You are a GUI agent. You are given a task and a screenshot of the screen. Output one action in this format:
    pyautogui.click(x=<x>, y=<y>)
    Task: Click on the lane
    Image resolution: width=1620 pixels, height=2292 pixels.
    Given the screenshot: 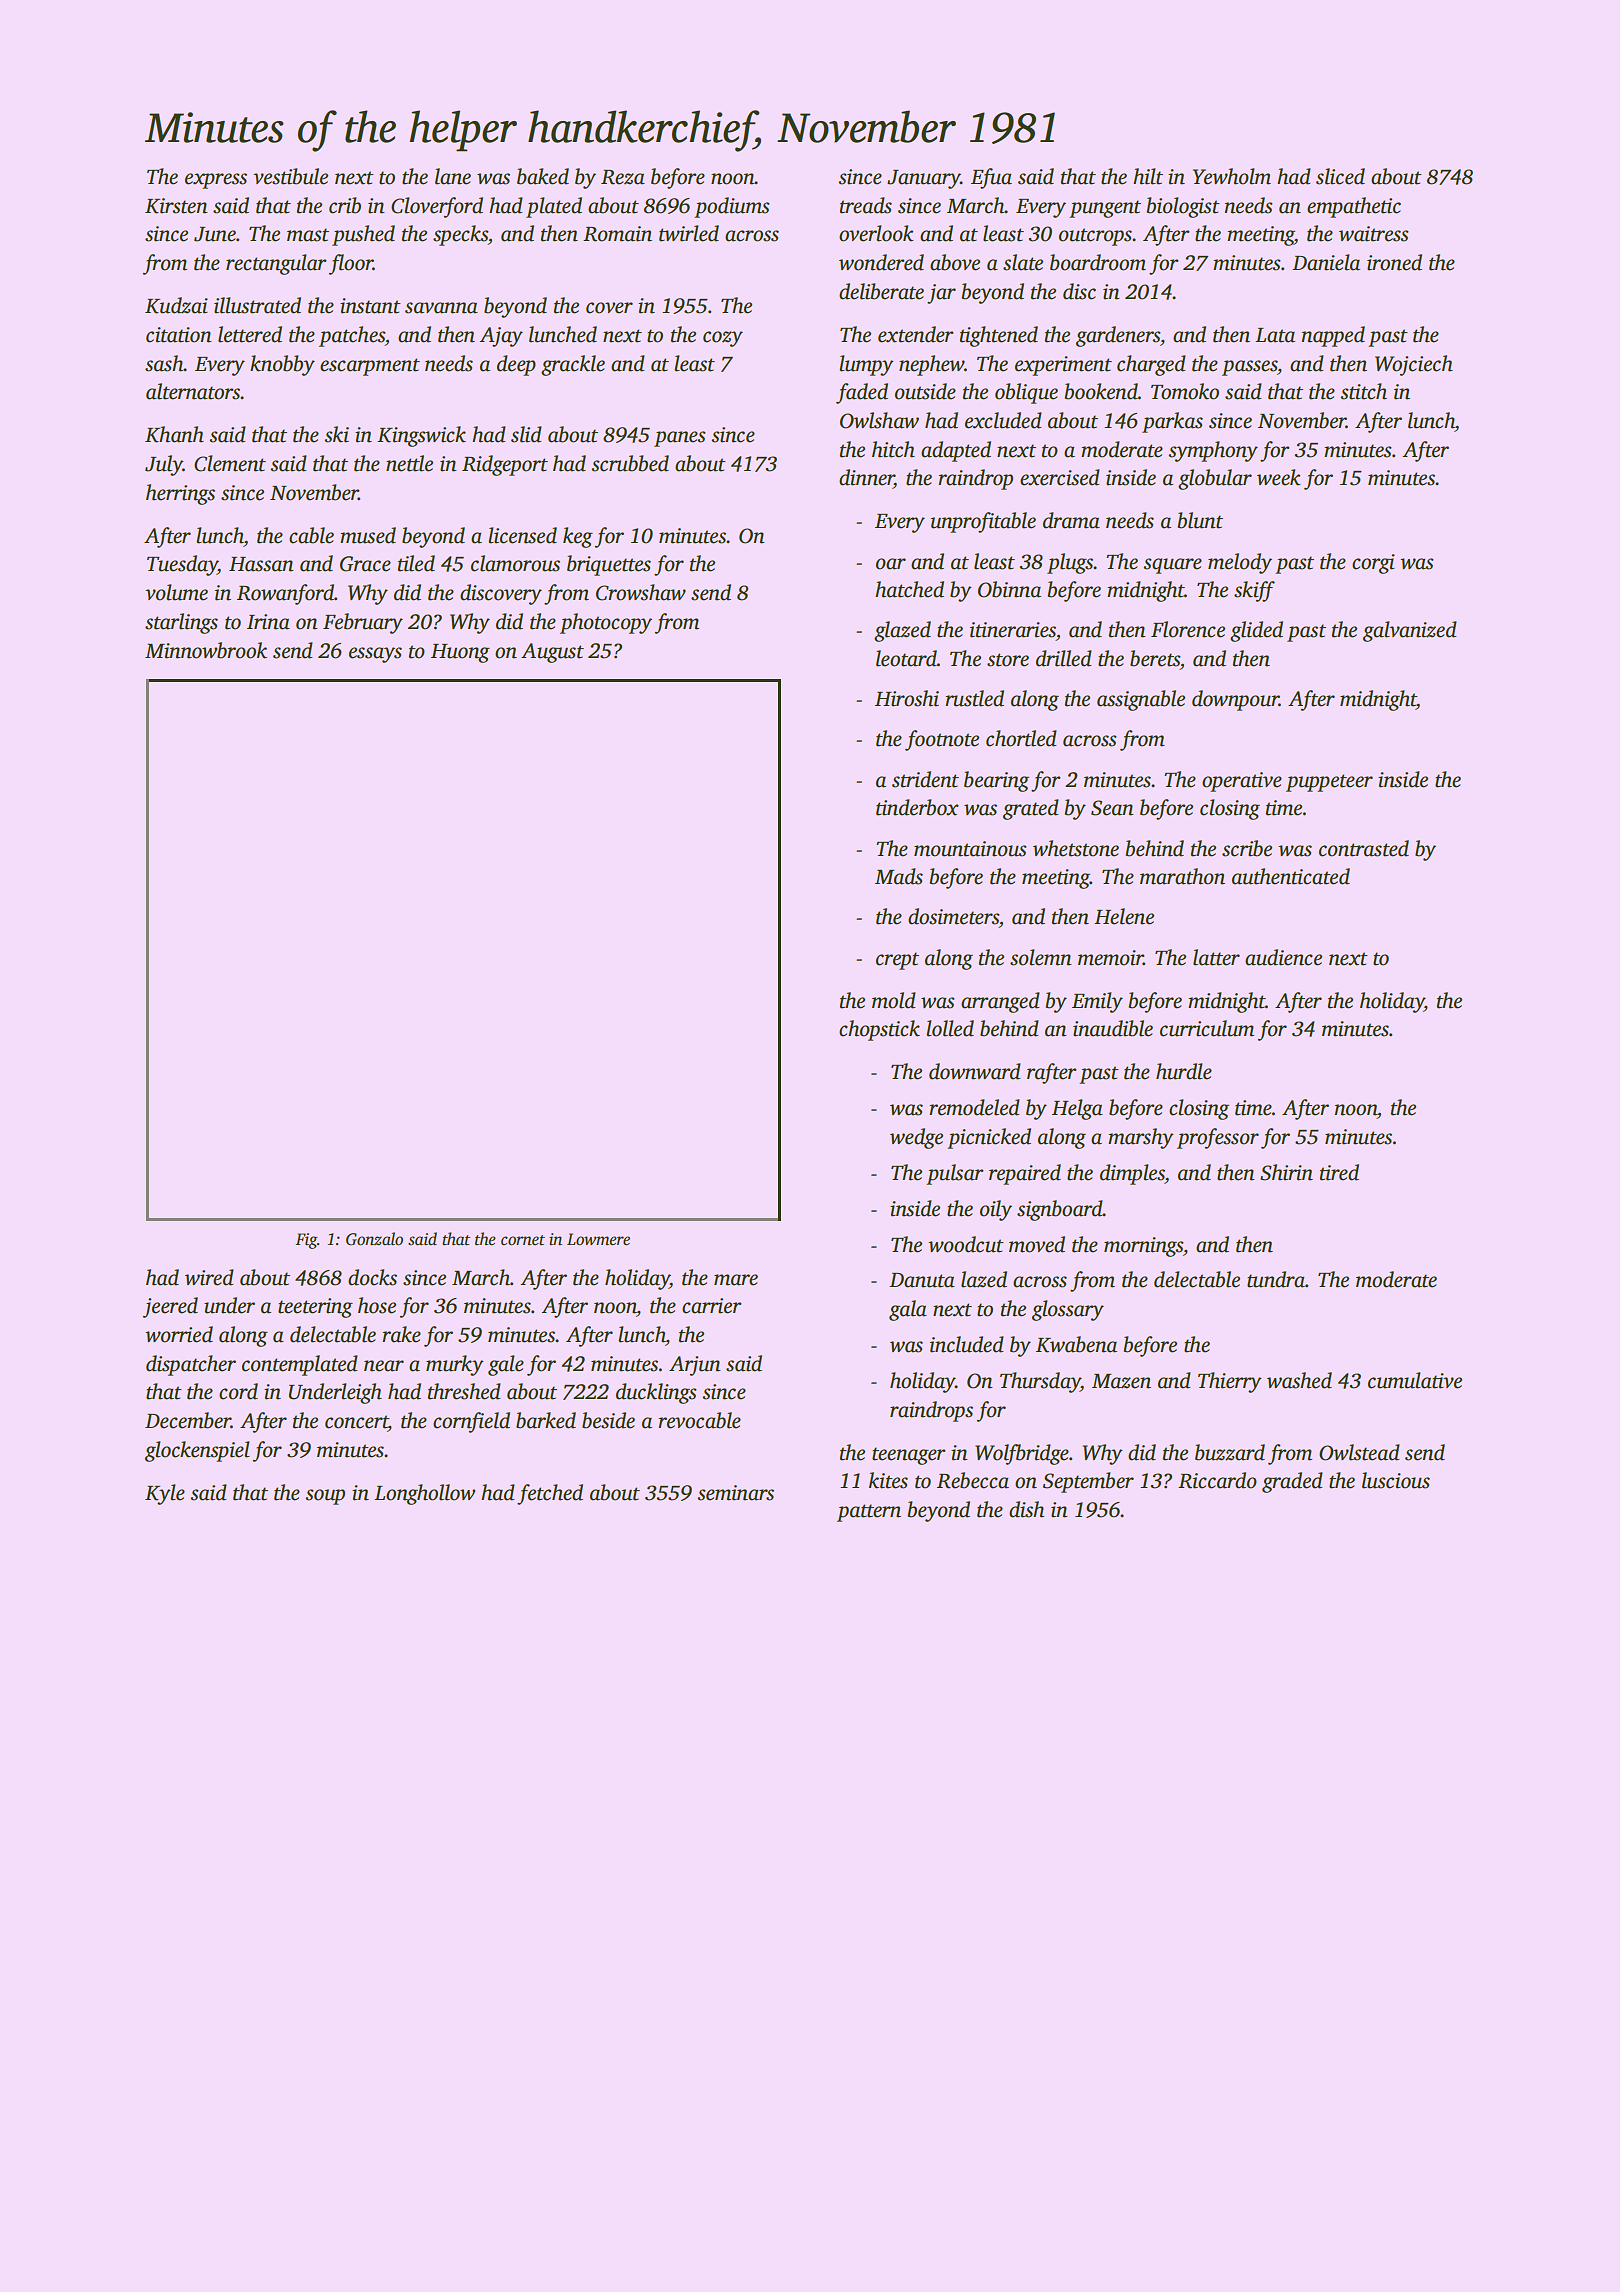 What is the action you would take?
    pyautogui.click(x=453, y=176)
